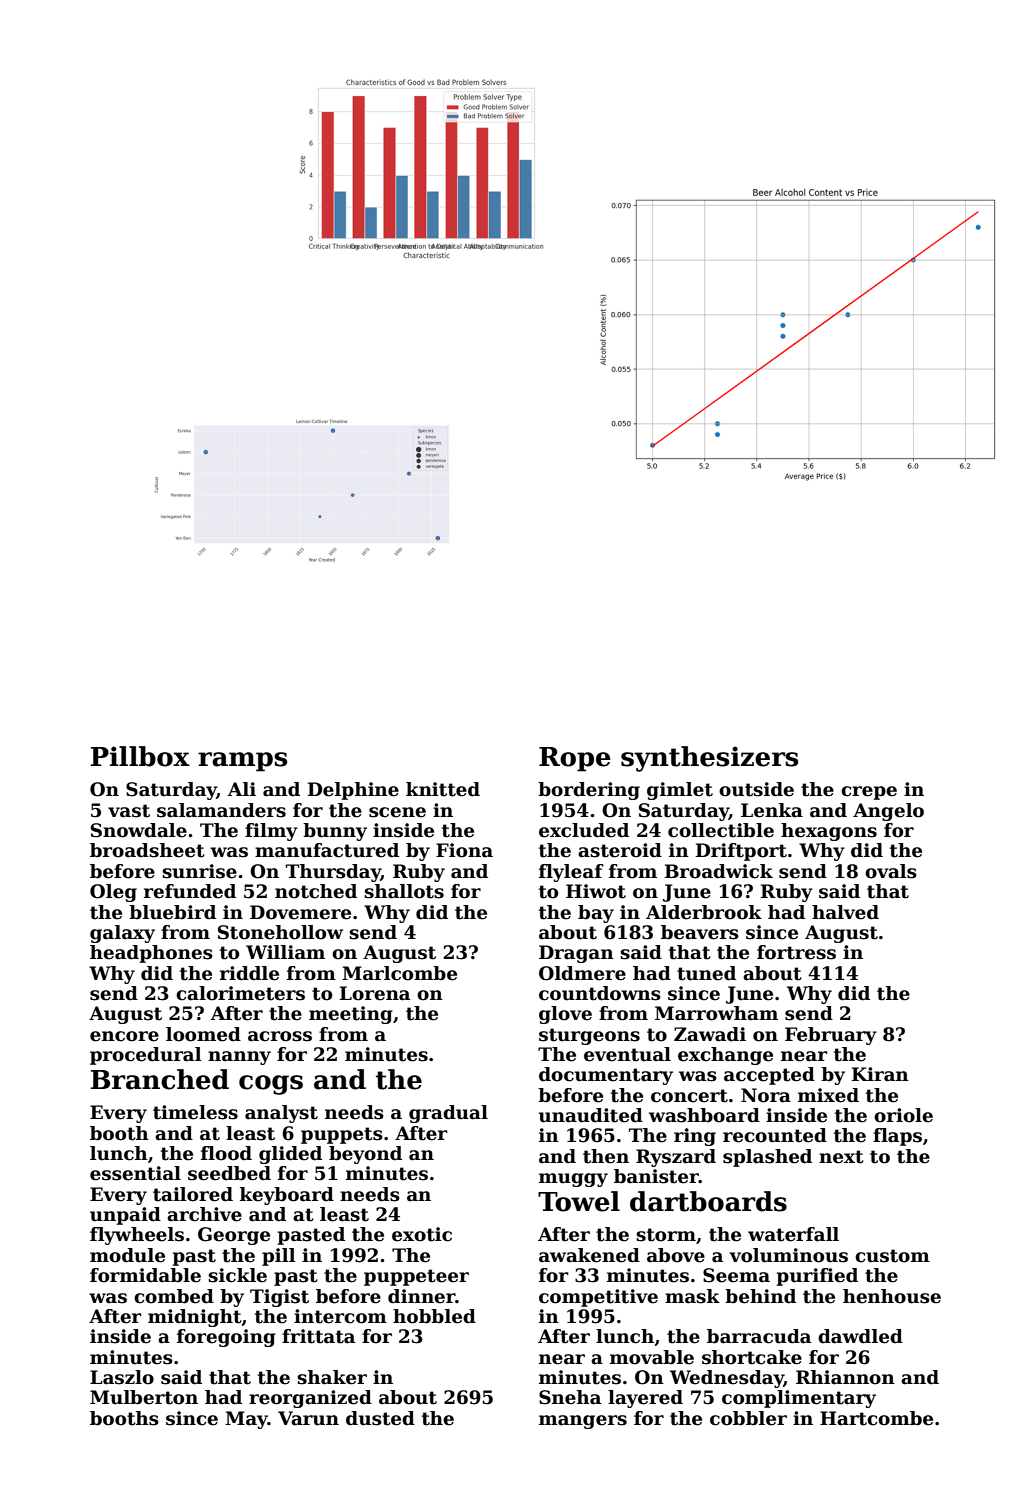  Describe the element at coordinates (160, 1079) in the page. I see `Branched` at that location.
